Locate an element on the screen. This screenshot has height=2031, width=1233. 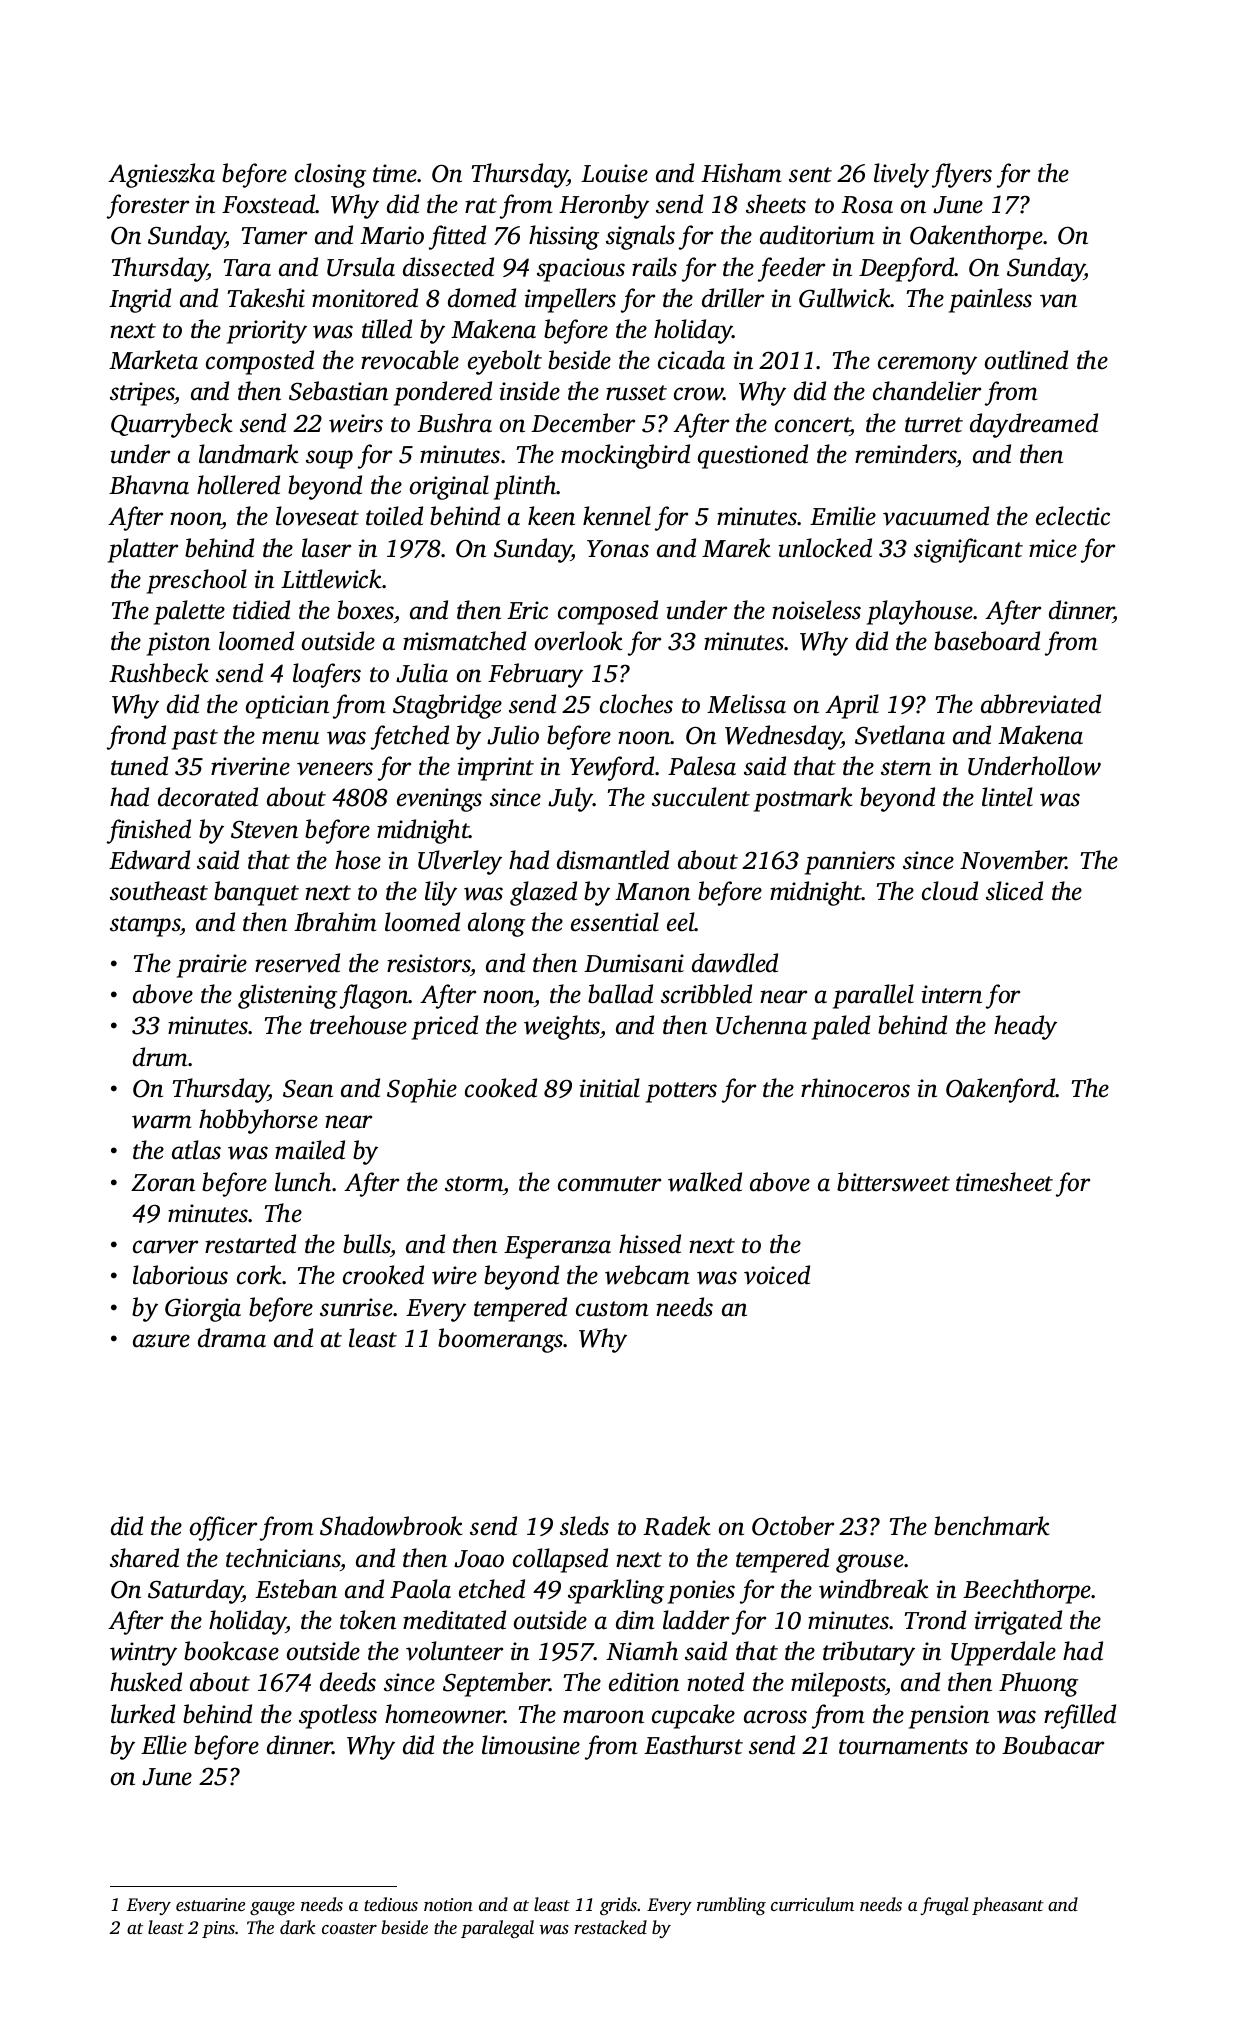
flyers is located at coordinates (962, 175).
